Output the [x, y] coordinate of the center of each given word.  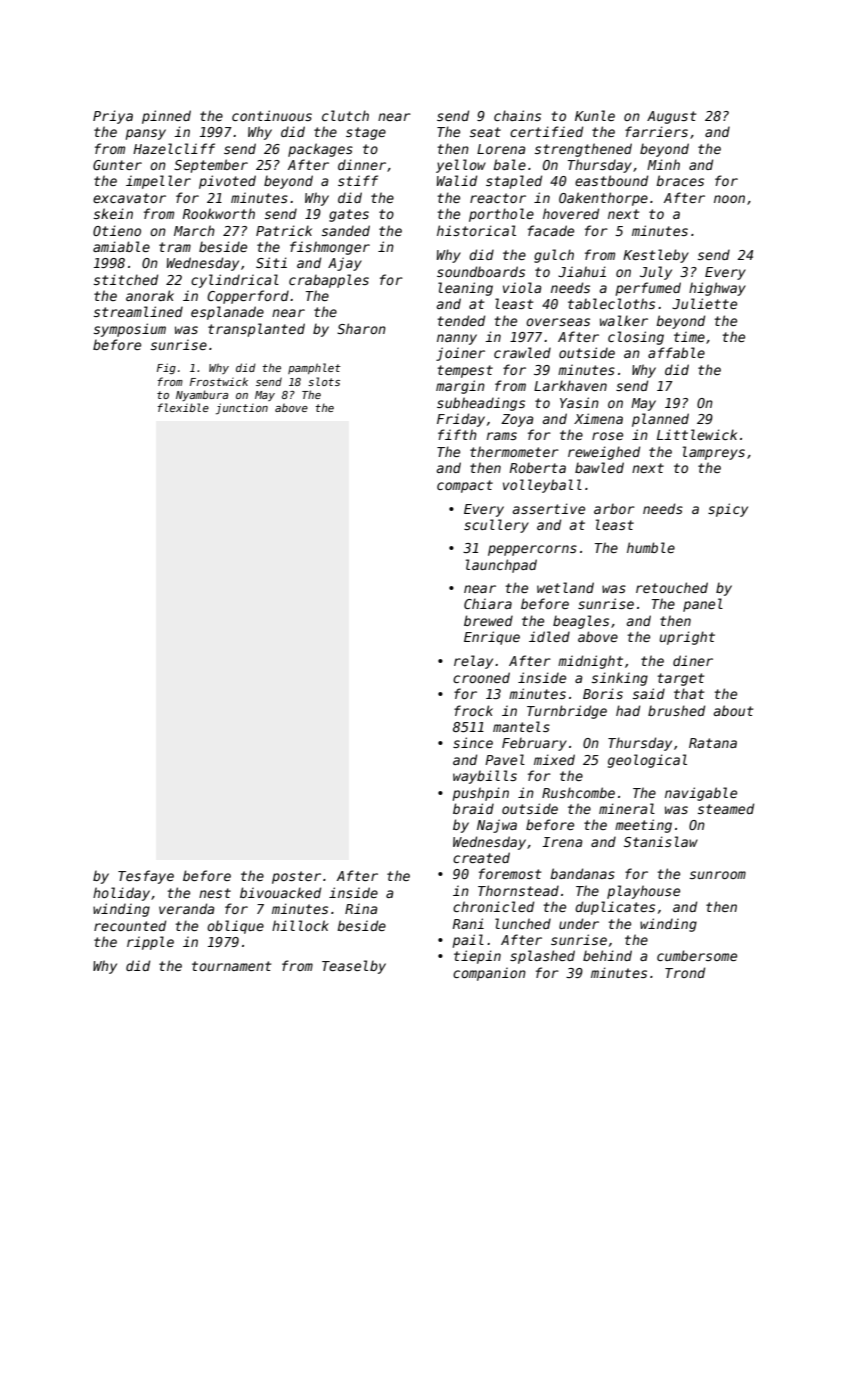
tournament [231, 966]
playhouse [643, 892]
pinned [166, 117]
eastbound [611, 180]
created [481, 857]
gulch [554, 256]
